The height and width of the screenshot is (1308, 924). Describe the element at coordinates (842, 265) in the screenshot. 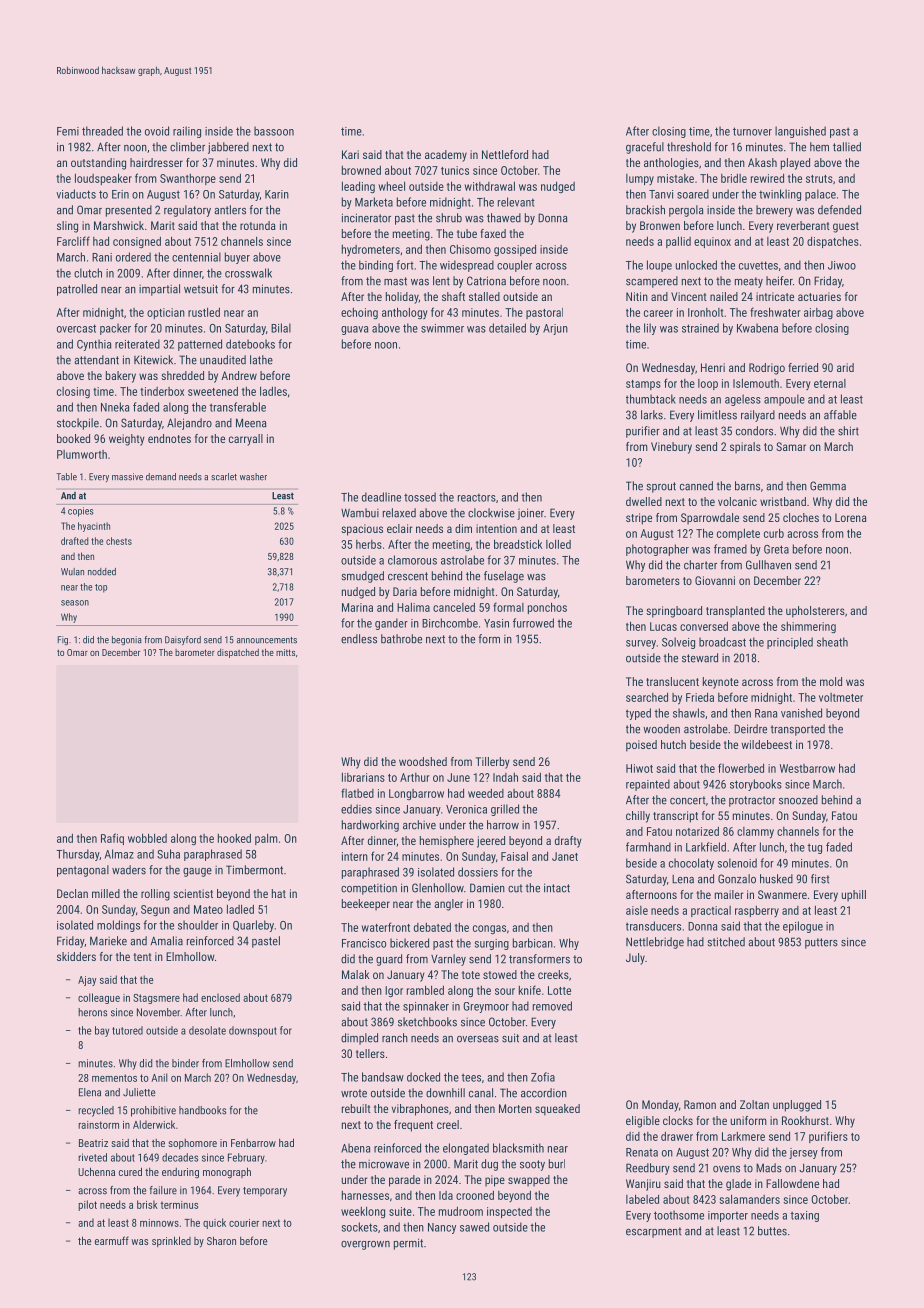

I see `Jiwoo` at that location.
